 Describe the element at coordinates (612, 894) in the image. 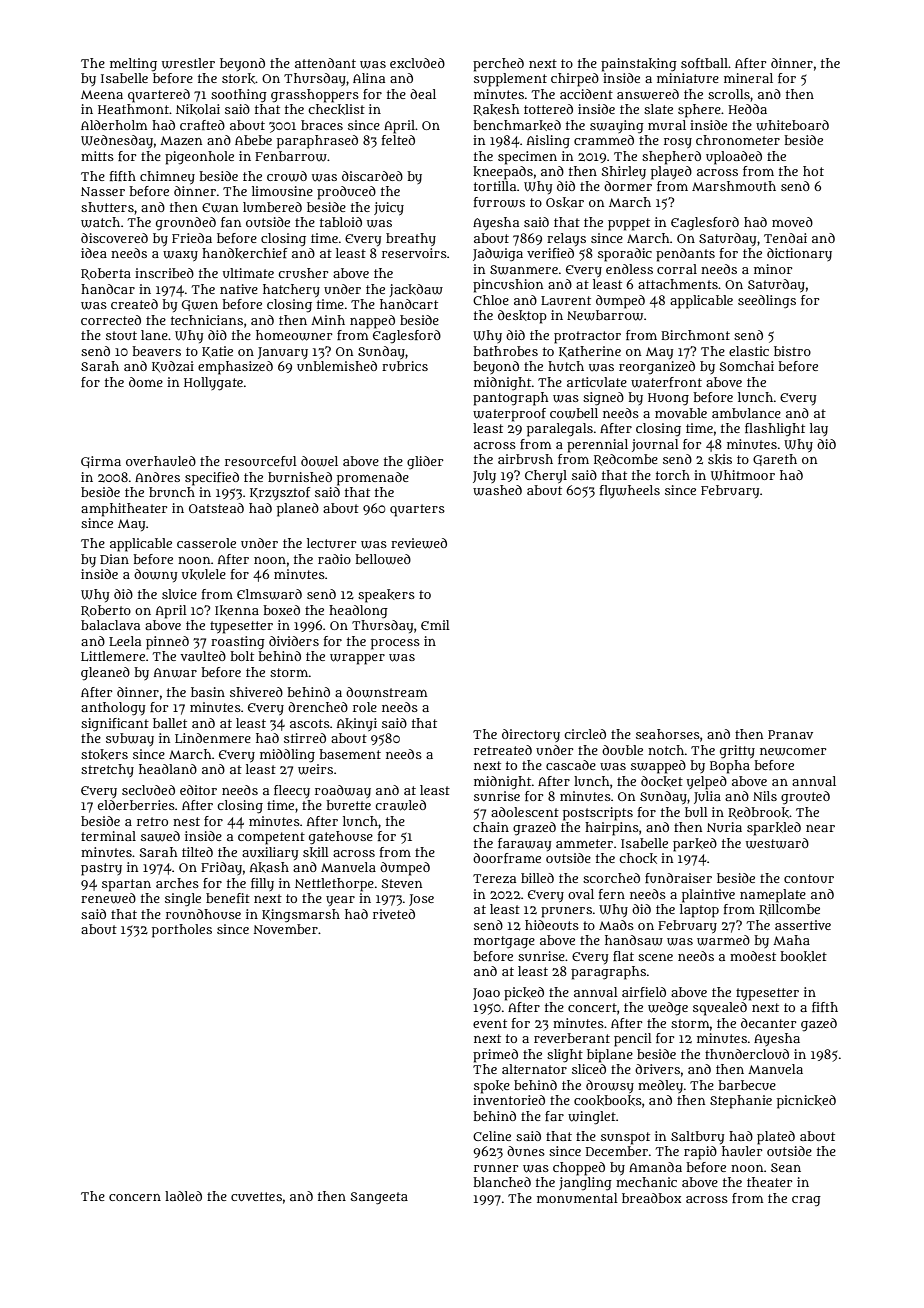

I see `fern` at that location.
